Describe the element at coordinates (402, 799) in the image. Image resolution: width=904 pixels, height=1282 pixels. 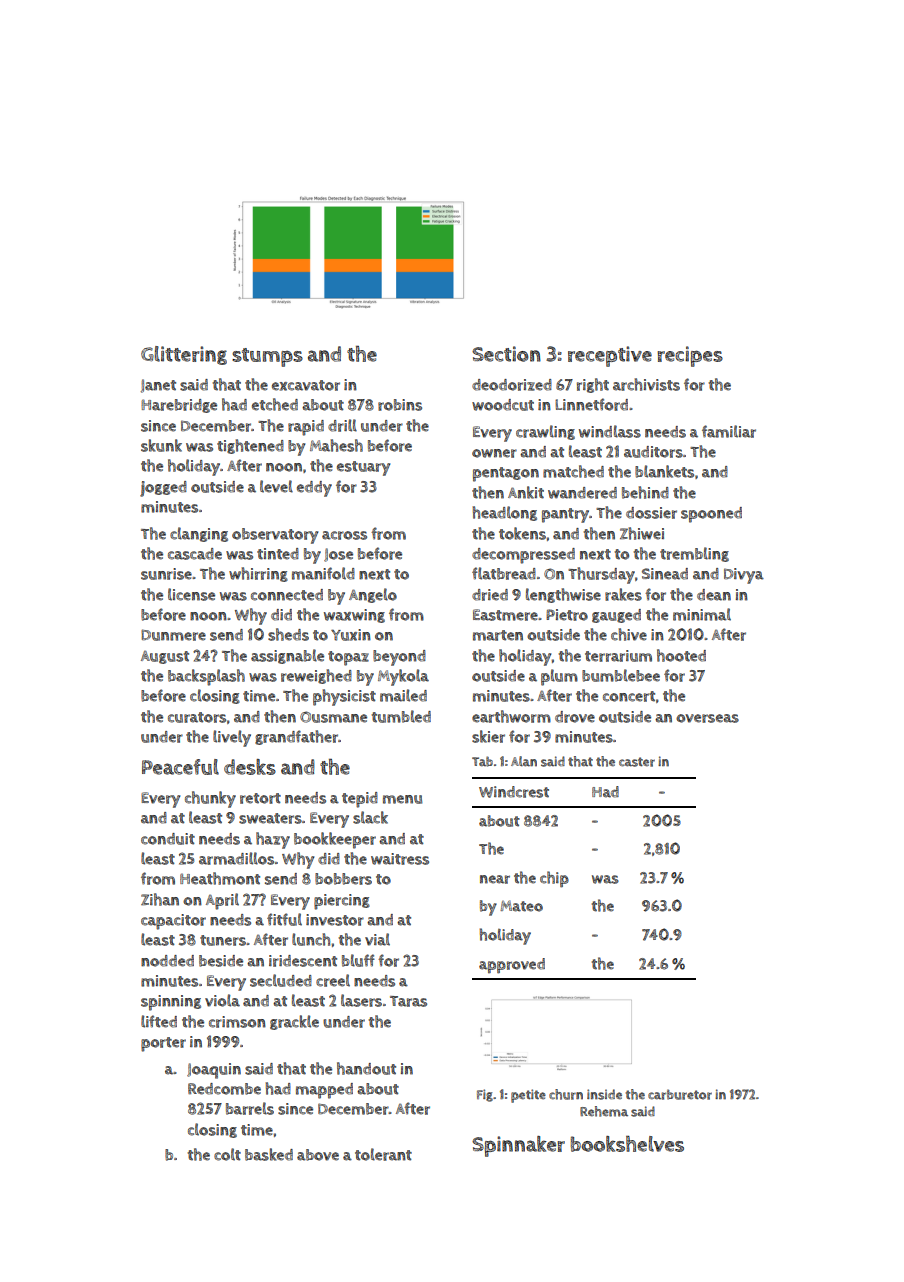
I see `menu` at that location.
